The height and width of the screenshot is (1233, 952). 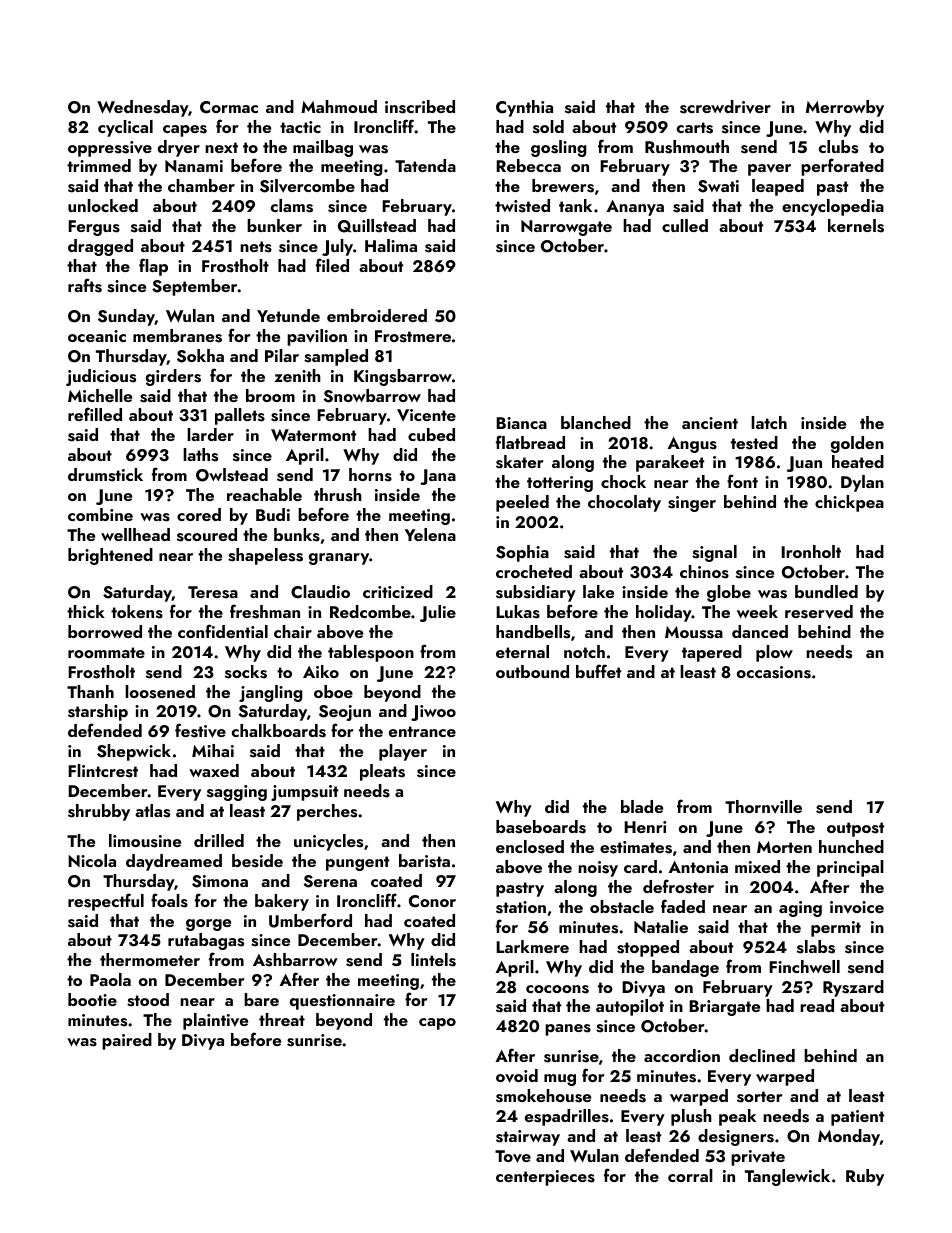 I want to click on oppressive, so click(x=110, y=149).
